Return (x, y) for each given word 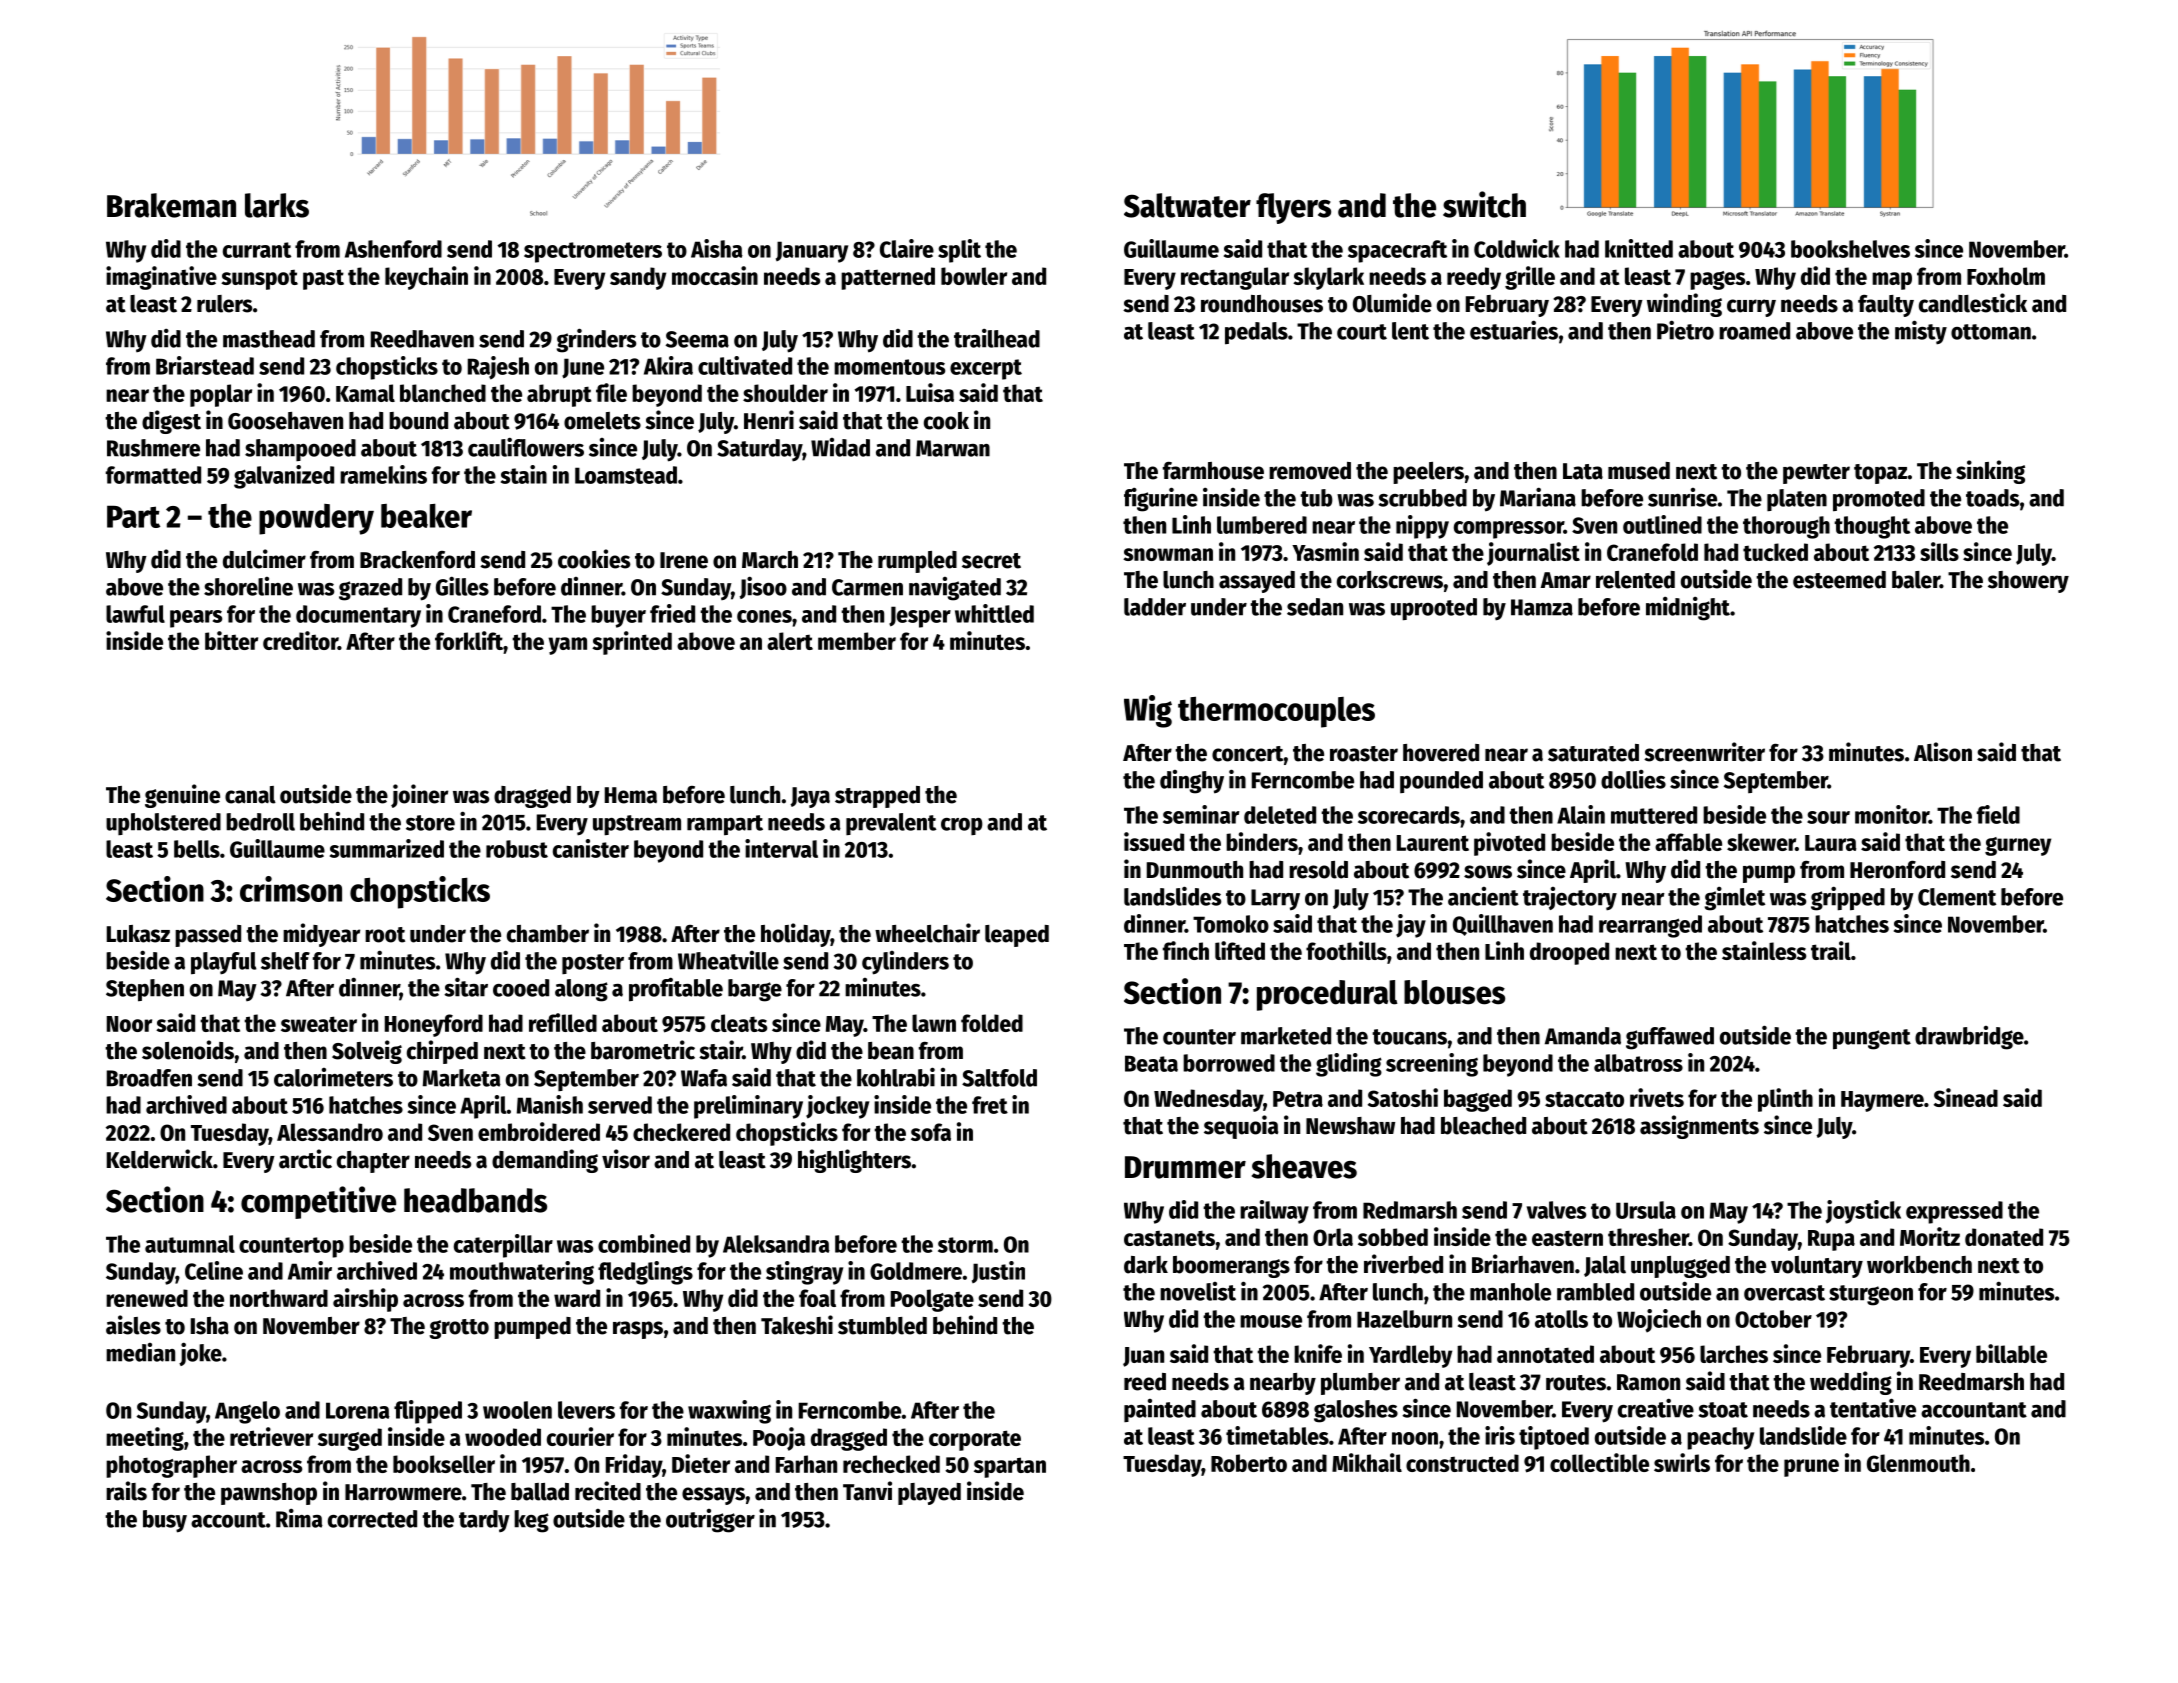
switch (1484, 204)
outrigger (710, 1521)
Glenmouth (1918, 1463)
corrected (372, 1519)
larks (277, 205)
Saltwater (1187, 205)
